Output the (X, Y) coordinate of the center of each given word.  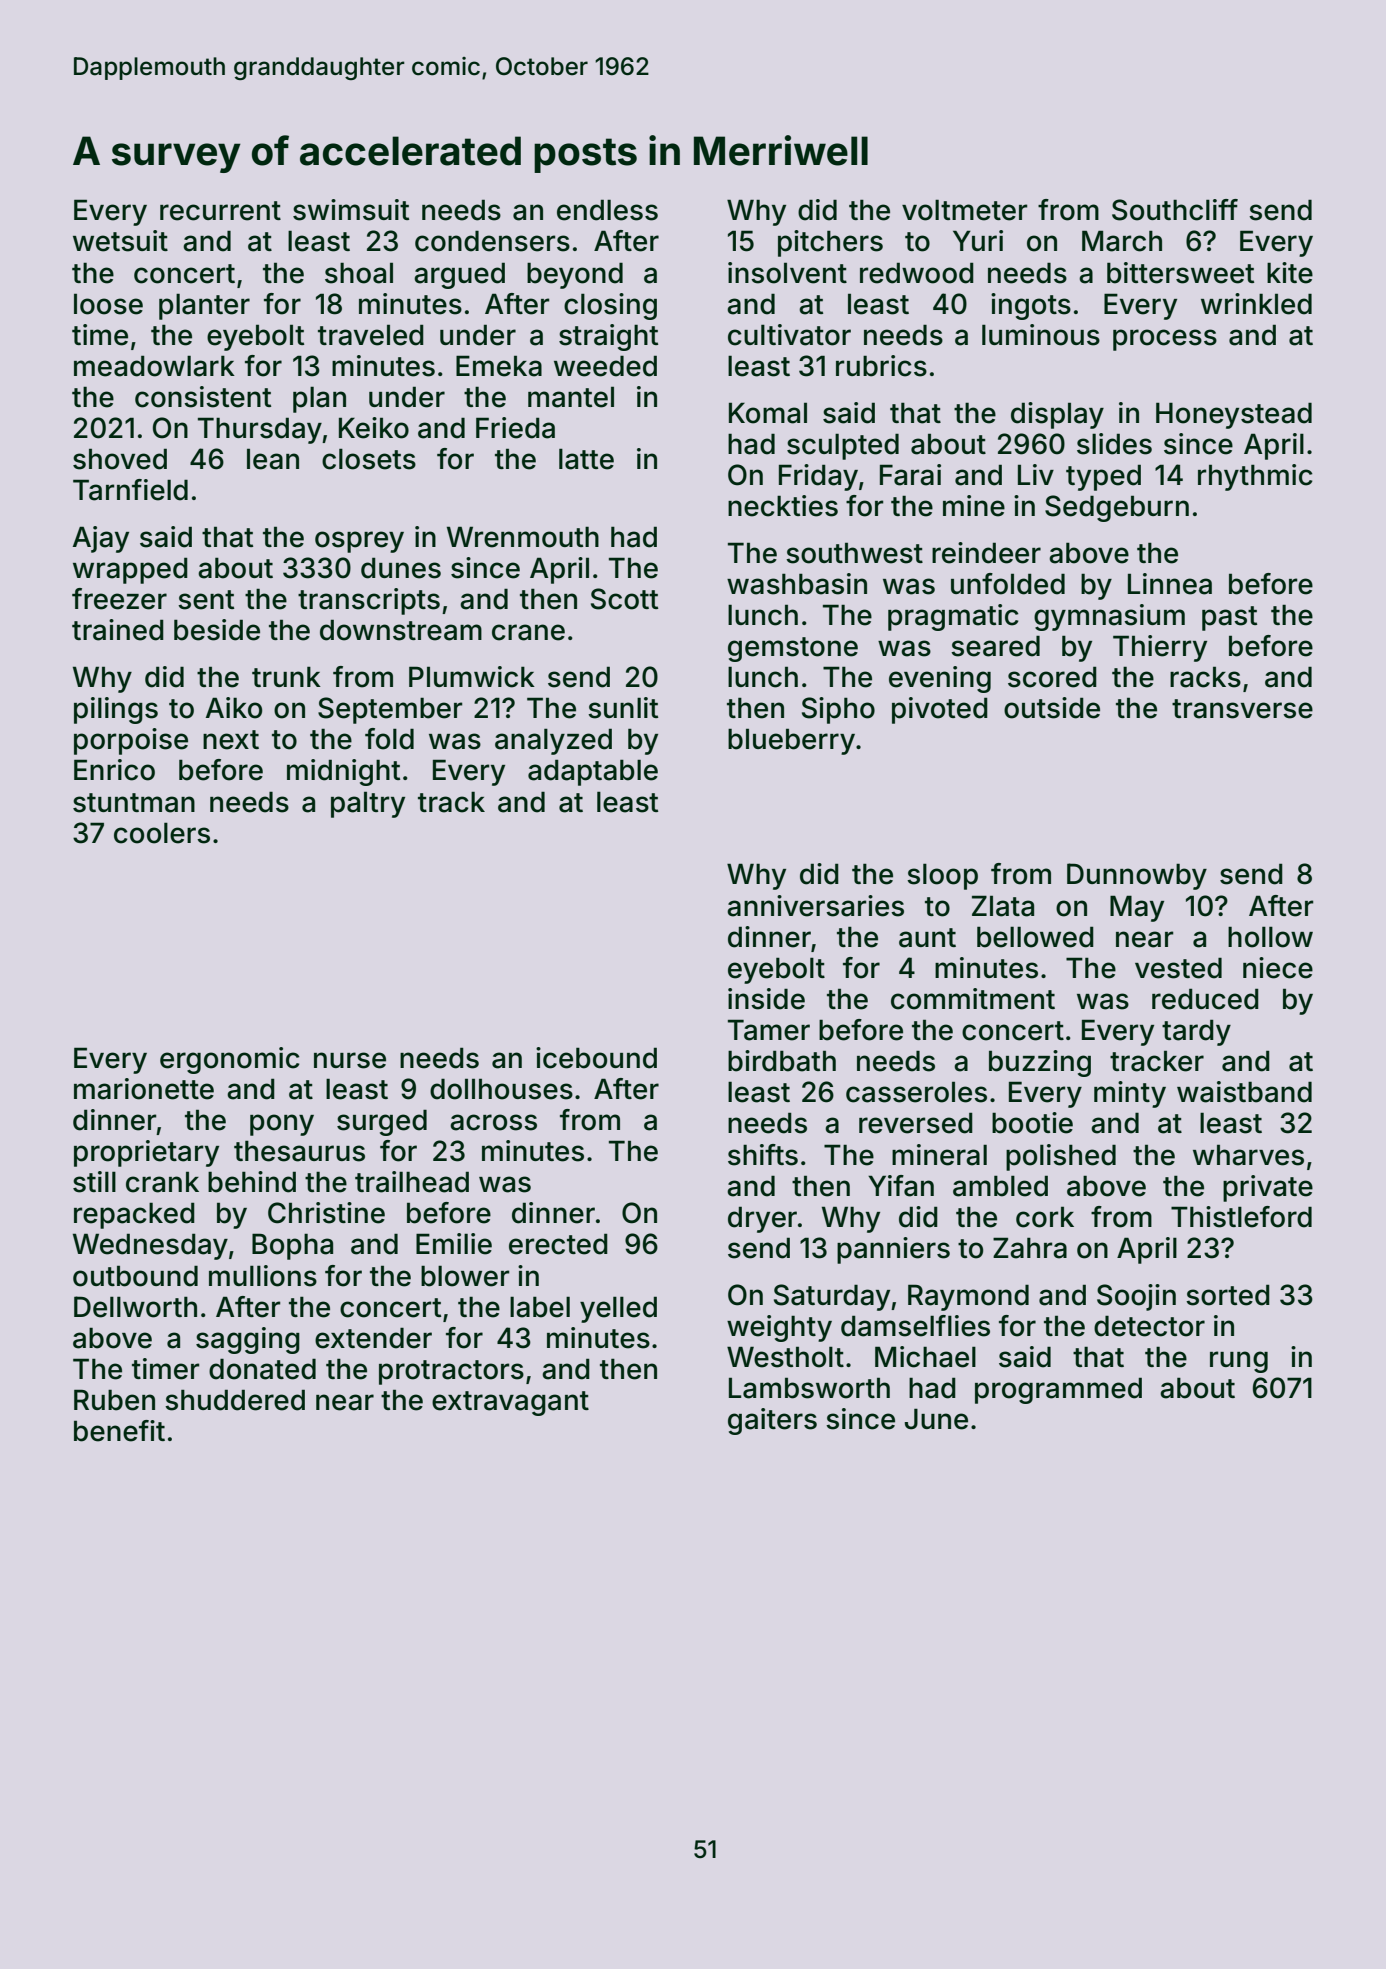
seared (995, 646)
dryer (762, 1219)
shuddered (235, 1400)
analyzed (553, 741)
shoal (359, 273)
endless (607, 210)
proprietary (146, 1153)
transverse (1242, 709)
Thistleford (1241, 1217)
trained (118, 630)
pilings (116, 710)
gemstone (793, 649)
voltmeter (964, 210)
